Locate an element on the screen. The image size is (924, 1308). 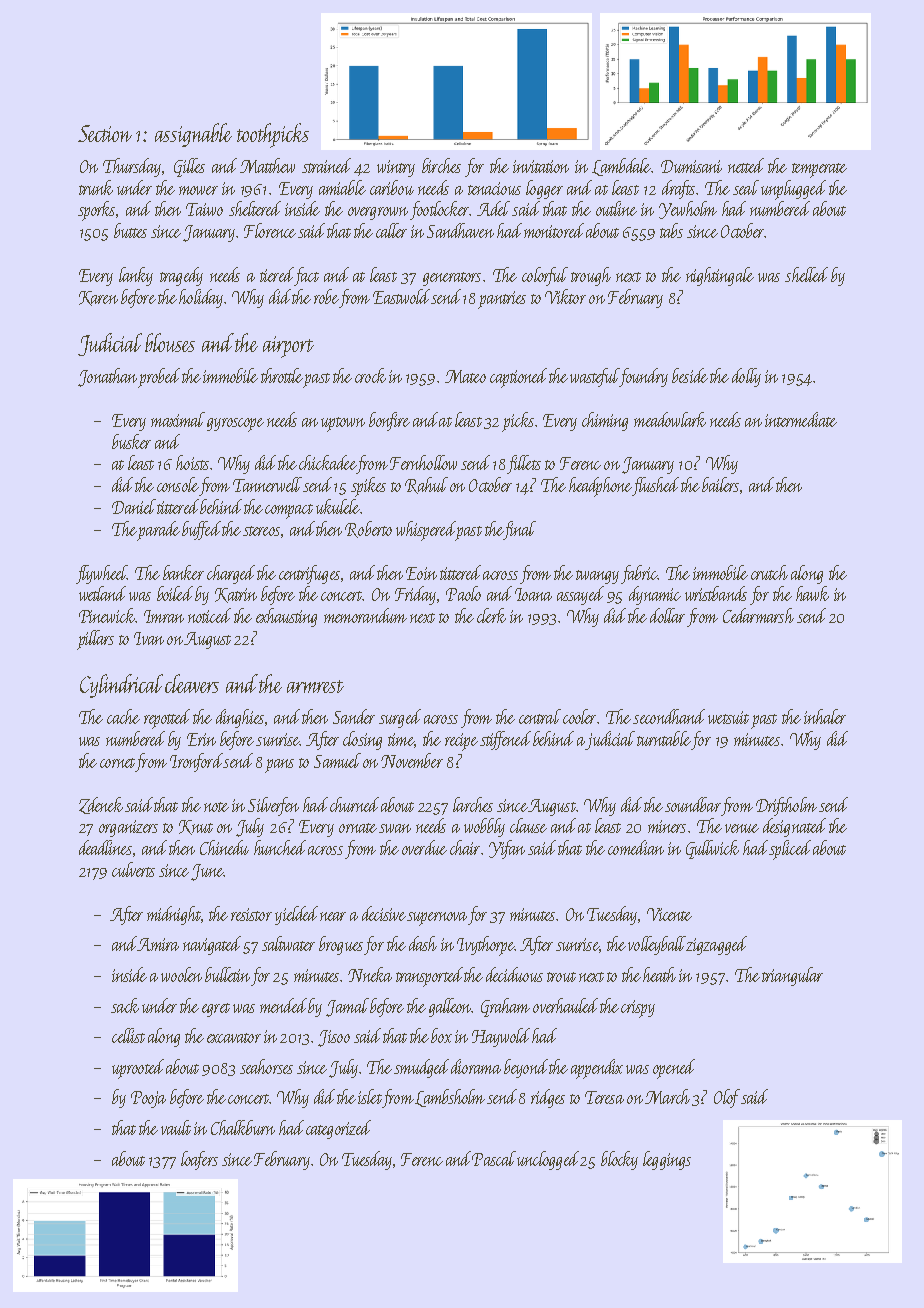
Karen is located at coordinates (98, 298).
